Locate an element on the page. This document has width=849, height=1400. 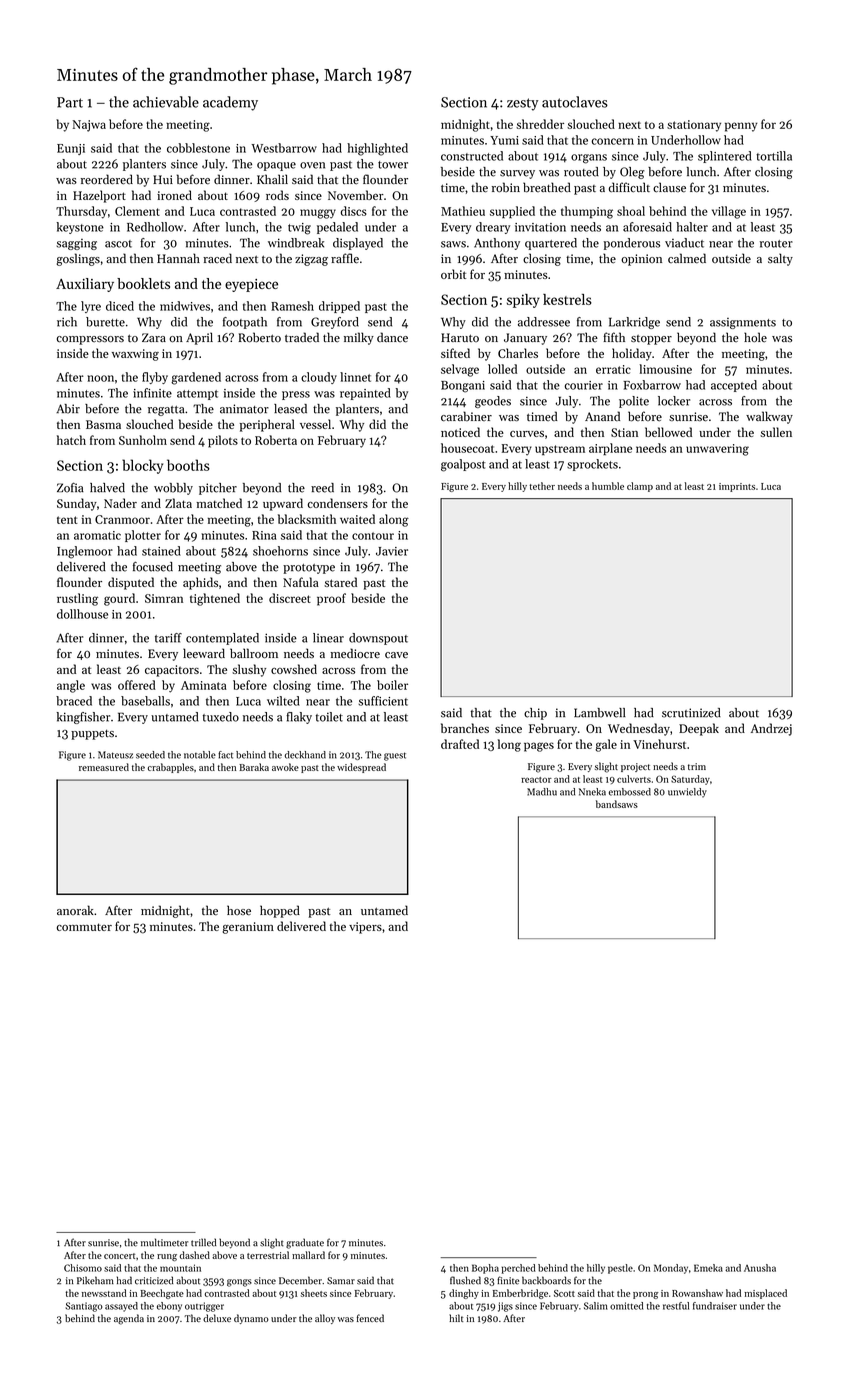
achievable is located at coordinates (166, 102).
